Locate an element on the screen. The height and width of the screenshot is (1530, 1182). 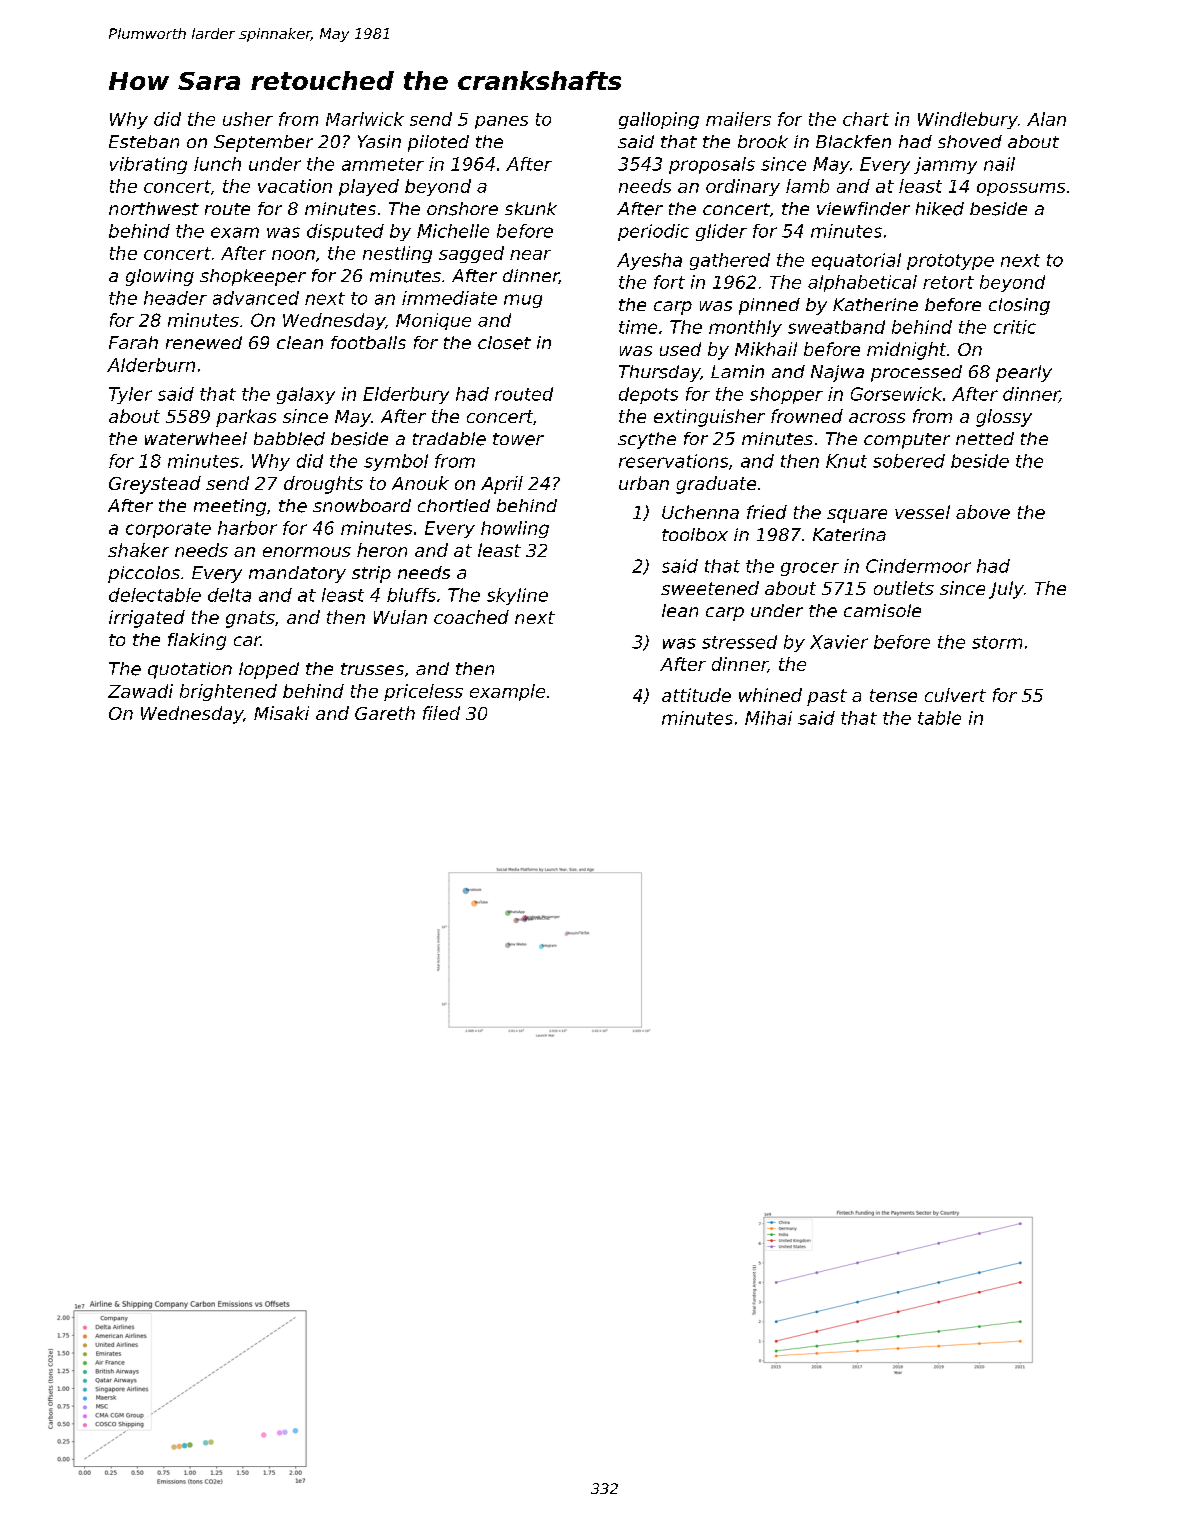
usher is located at coordinates (248, 119).
